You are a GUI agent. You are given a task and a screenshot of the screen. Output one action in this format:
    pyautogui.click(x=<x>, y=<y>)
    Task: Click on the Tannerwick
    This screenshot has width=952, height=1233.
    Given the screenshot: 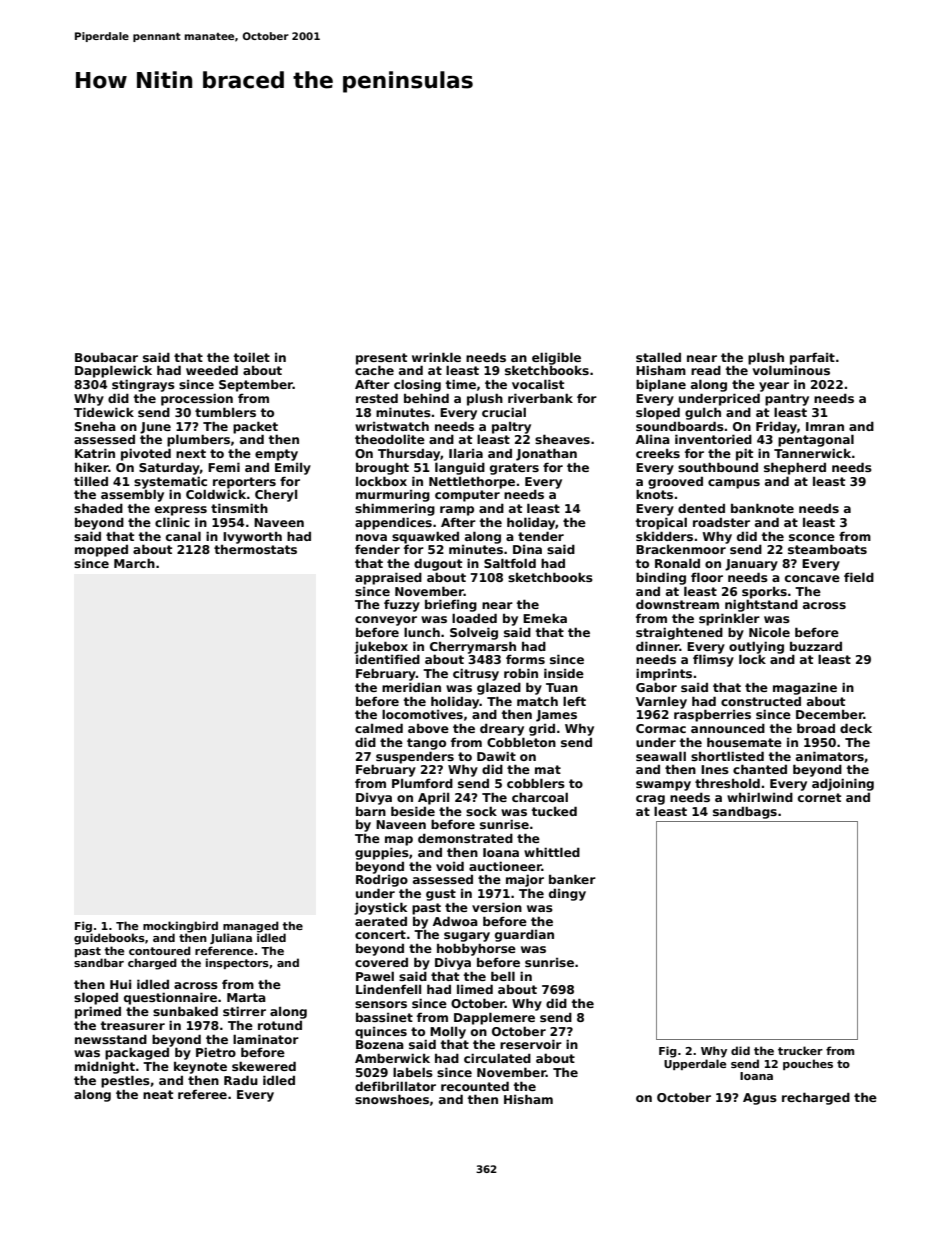 What is the action you would take?
    pyautogui.click(x=812, y=453)
